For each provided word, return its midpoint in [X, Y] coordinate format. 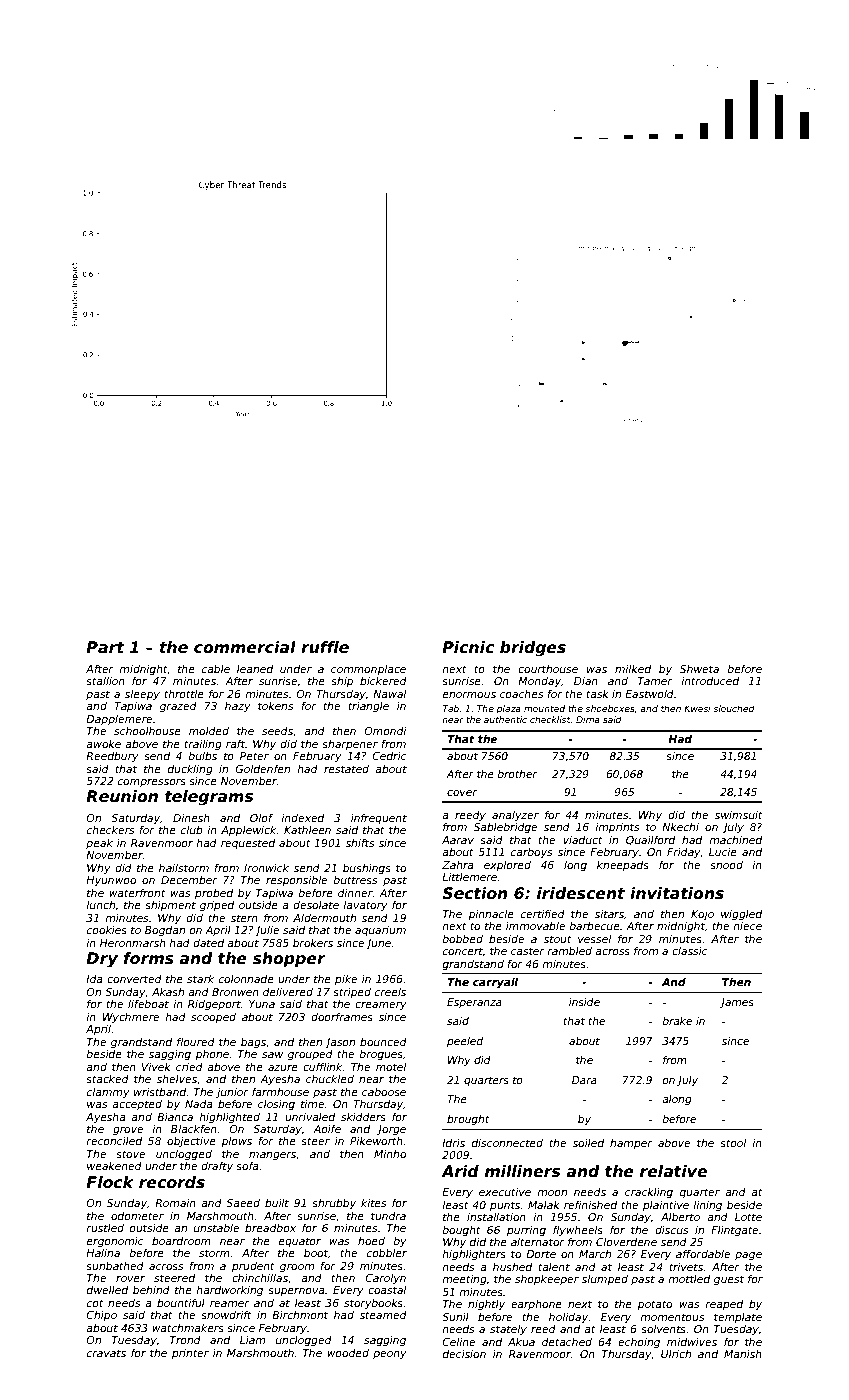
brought [468, 1120]
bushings [367, 869]
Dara [584, 1080]
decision [464, 1354]
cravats [106, 1353]
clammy [108, 1093]
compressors [152, 783]
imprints [617, 828]
